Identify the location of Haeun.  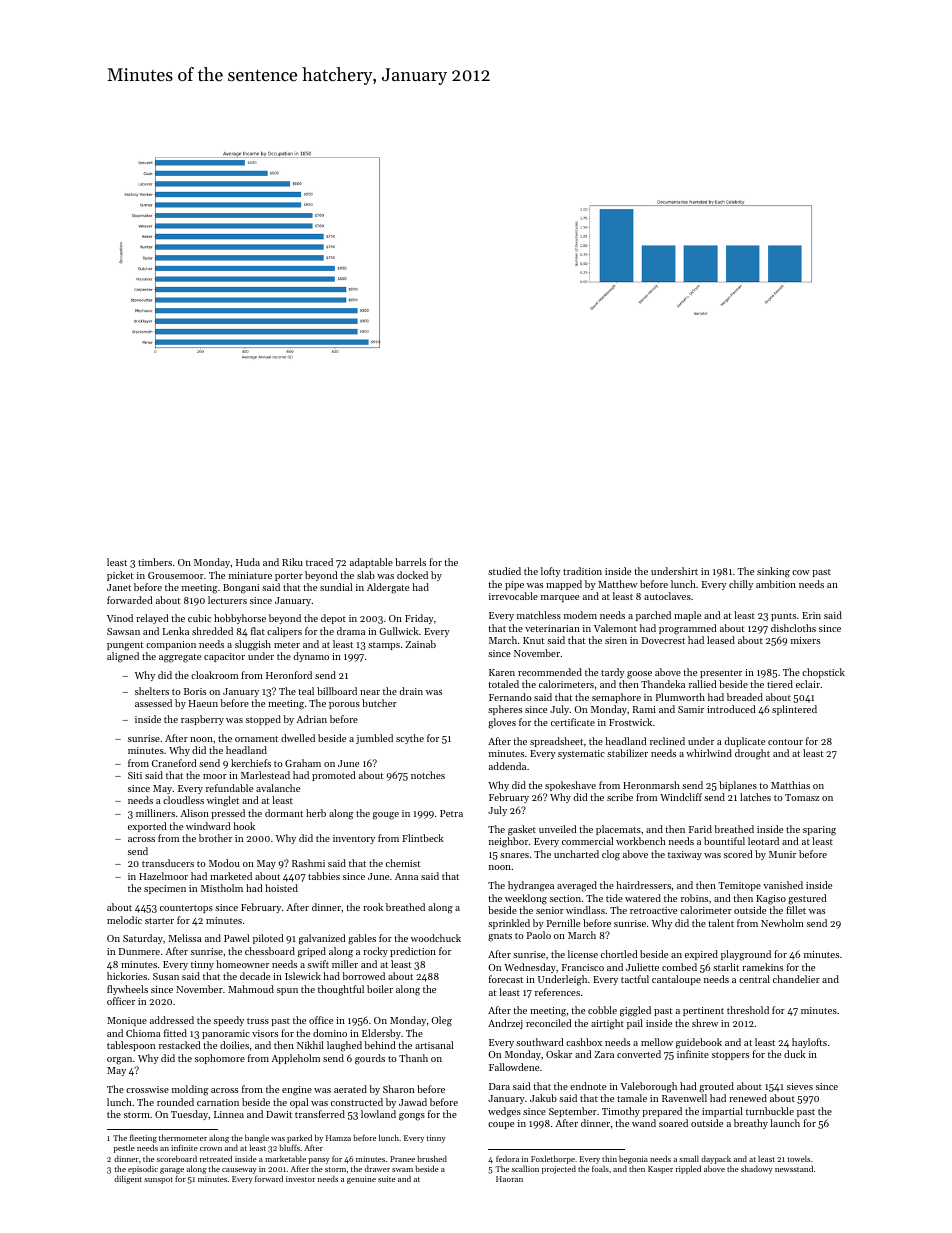
(203, 703).
